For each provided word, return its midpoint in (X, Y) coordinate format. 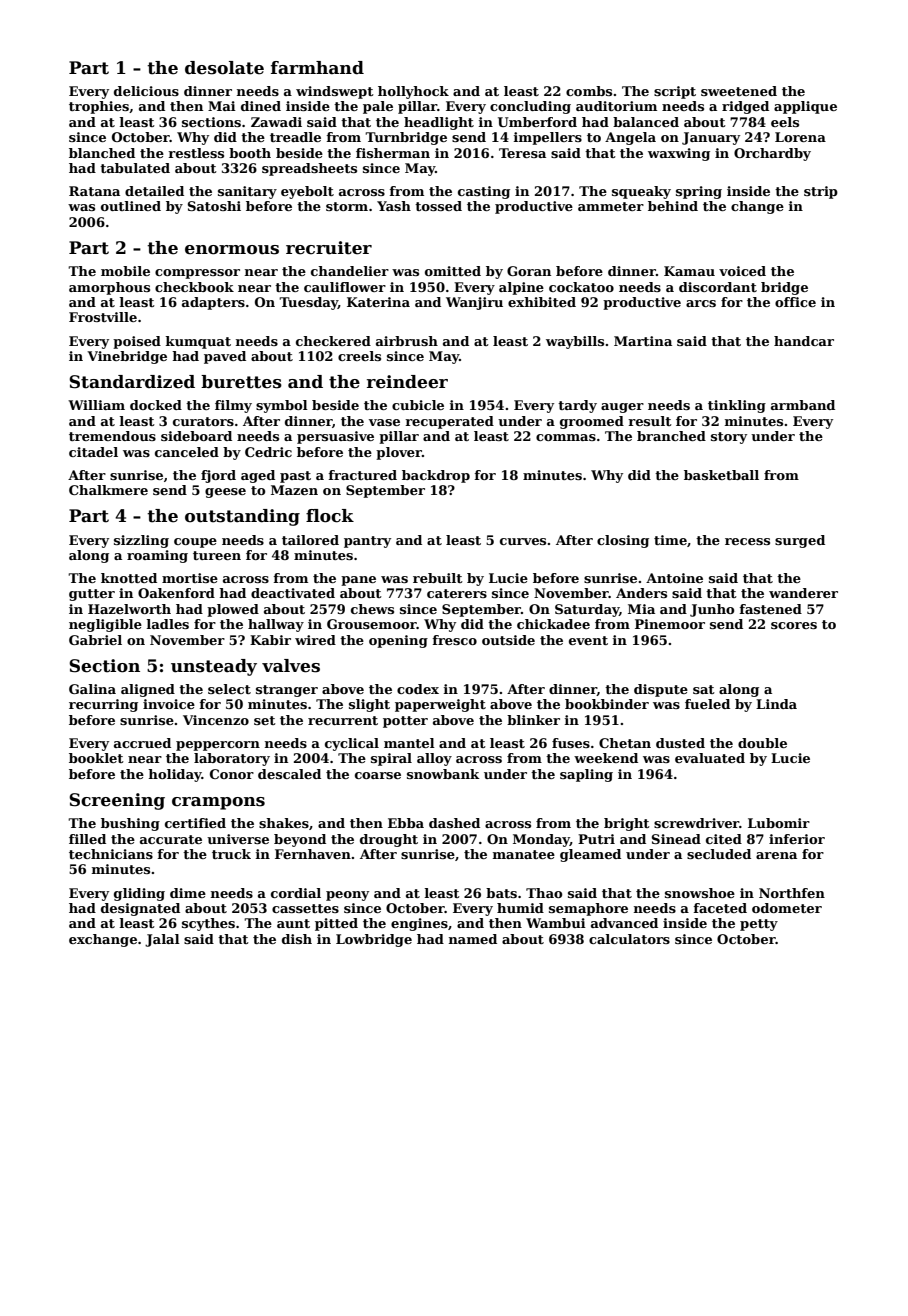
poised (137, 342)
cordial (296, 893)
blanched (102, 153)
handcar (804, 341)
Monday (541, 840)
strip (821, 192)
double (762, 743)
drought (389, 840)
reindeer (407, 382)
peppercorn (218, 746)
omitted (453, 271)
